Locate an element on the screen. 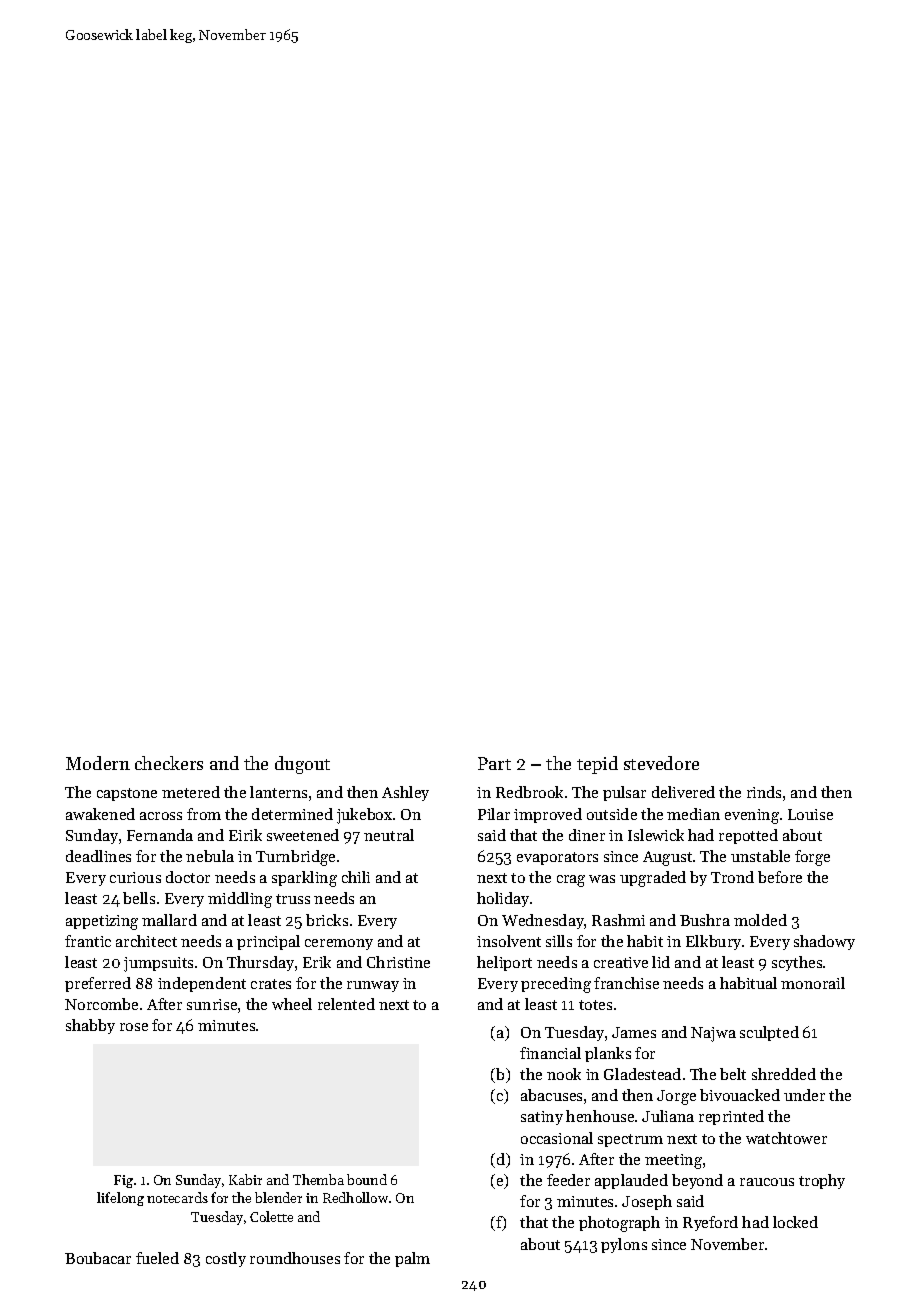 This screenshot has width=924, height=1308. forge is located at coordinates (812, 858).
